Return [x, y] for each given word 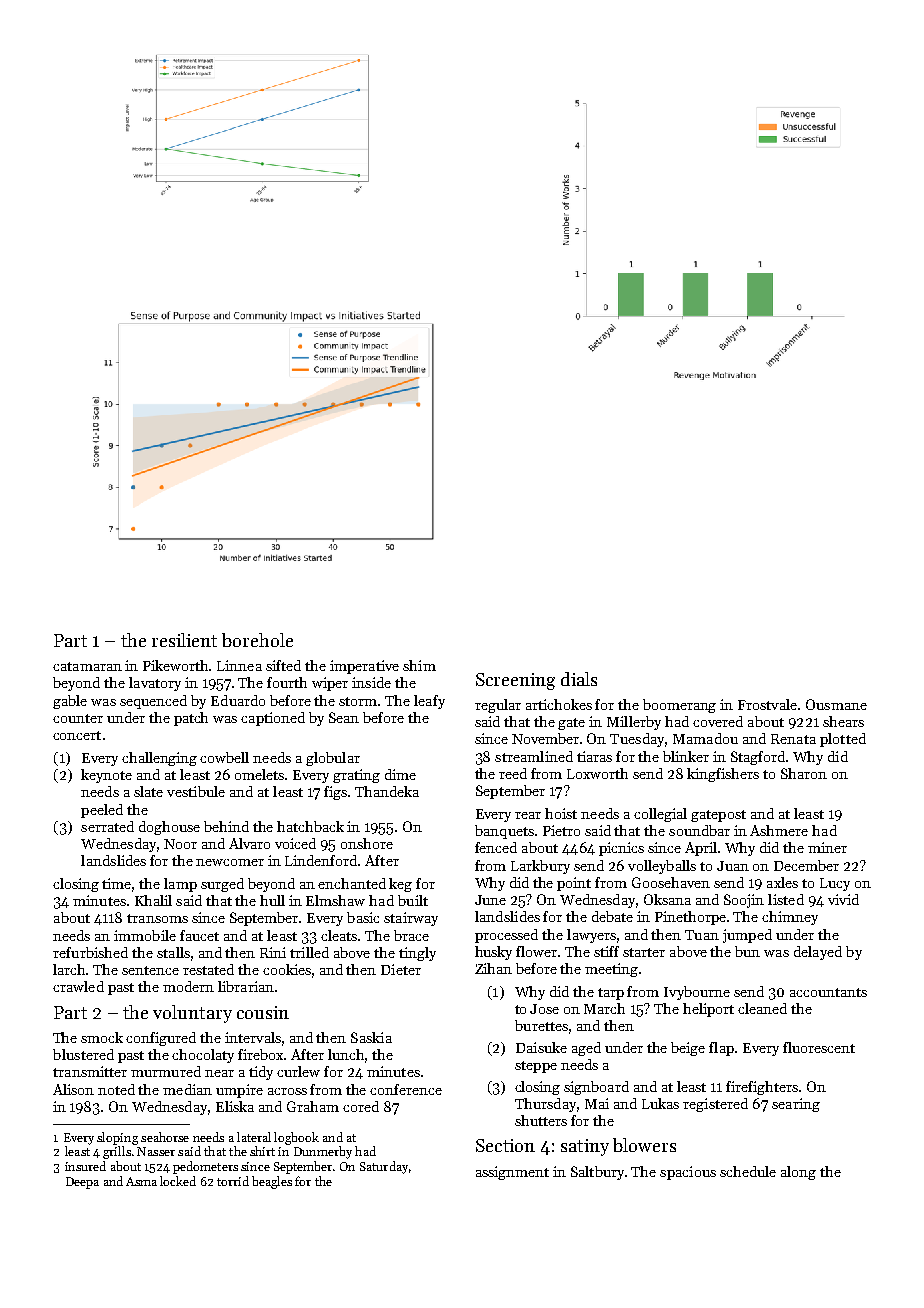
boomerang [679, 706]
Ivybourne [697, 993]
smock [102, 1037]
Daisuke [541, 1047]
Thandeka [387, 791]
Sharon [804, 773]
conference [406, 1089]
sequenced [153, 702]
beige [688, 1049]
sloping [117, 1138]
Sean [344, 717]
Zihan [493, 968]
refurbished [90, 952]
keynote [106, 776]
